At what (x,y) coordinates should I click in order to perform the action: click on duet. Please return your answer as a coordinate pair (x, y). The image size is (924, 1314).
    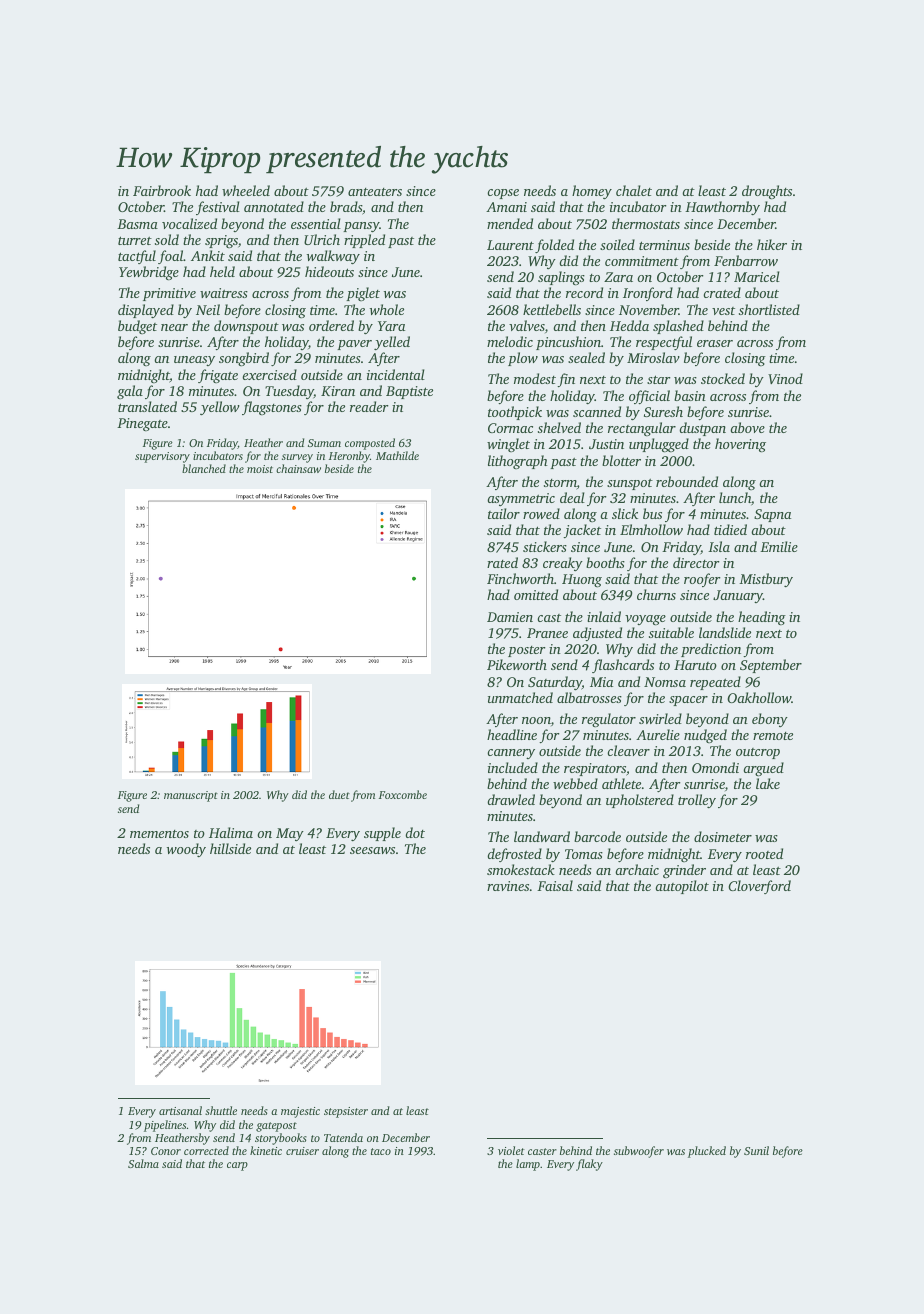
    Looking at the image, I should click on (339, 794).
